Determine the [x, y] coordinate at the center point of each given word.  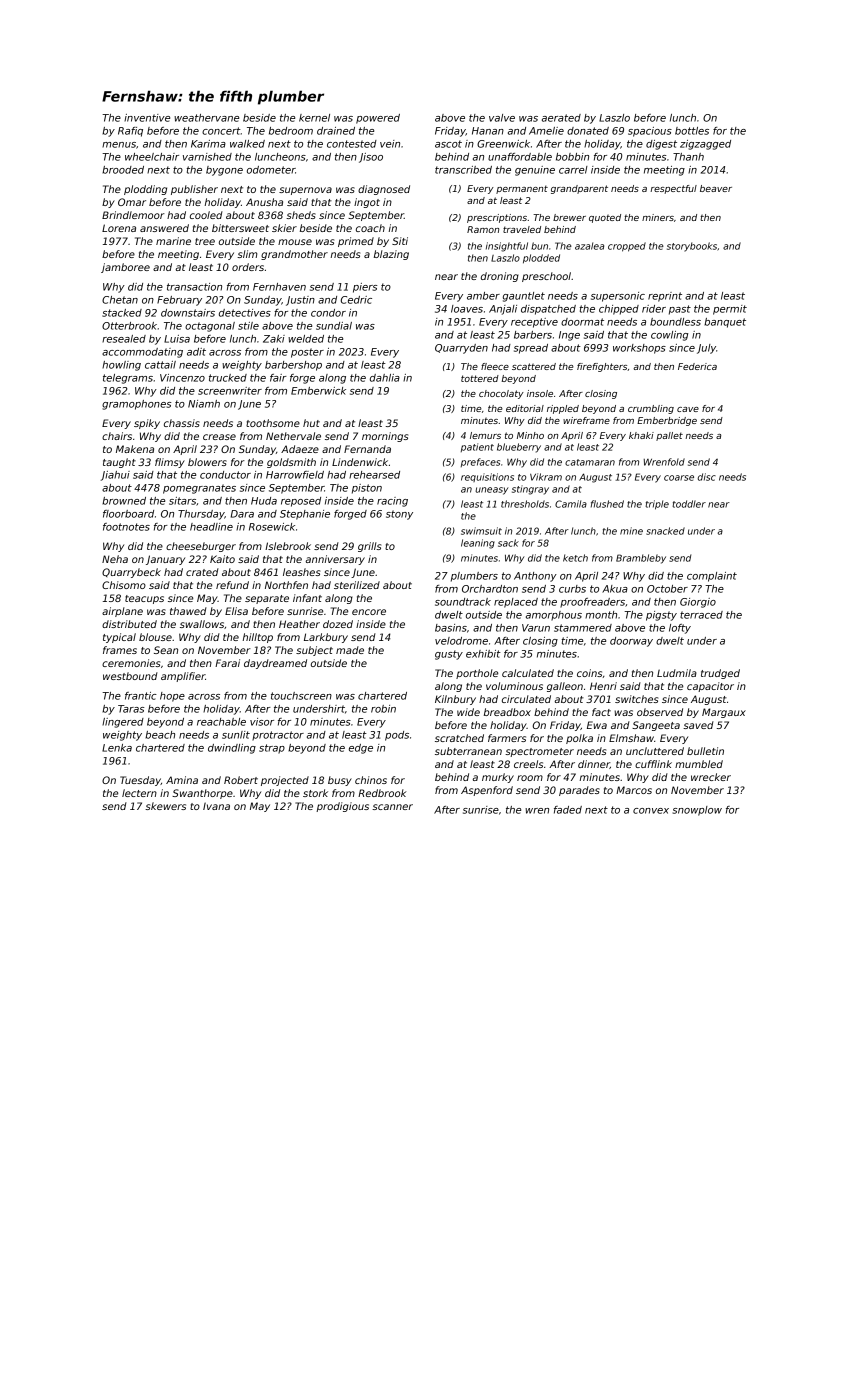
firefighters [602, 367]
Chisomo [124, 585]
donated [588, 131]
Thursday [201, 515]
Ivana [216, 806]
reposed [301, 502]
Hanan [488, 131]
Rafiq [130, 132]
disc [707, 477]
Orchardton [490, 589]
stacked [122, 313]
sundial [334, 326]
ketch [575, 558]
